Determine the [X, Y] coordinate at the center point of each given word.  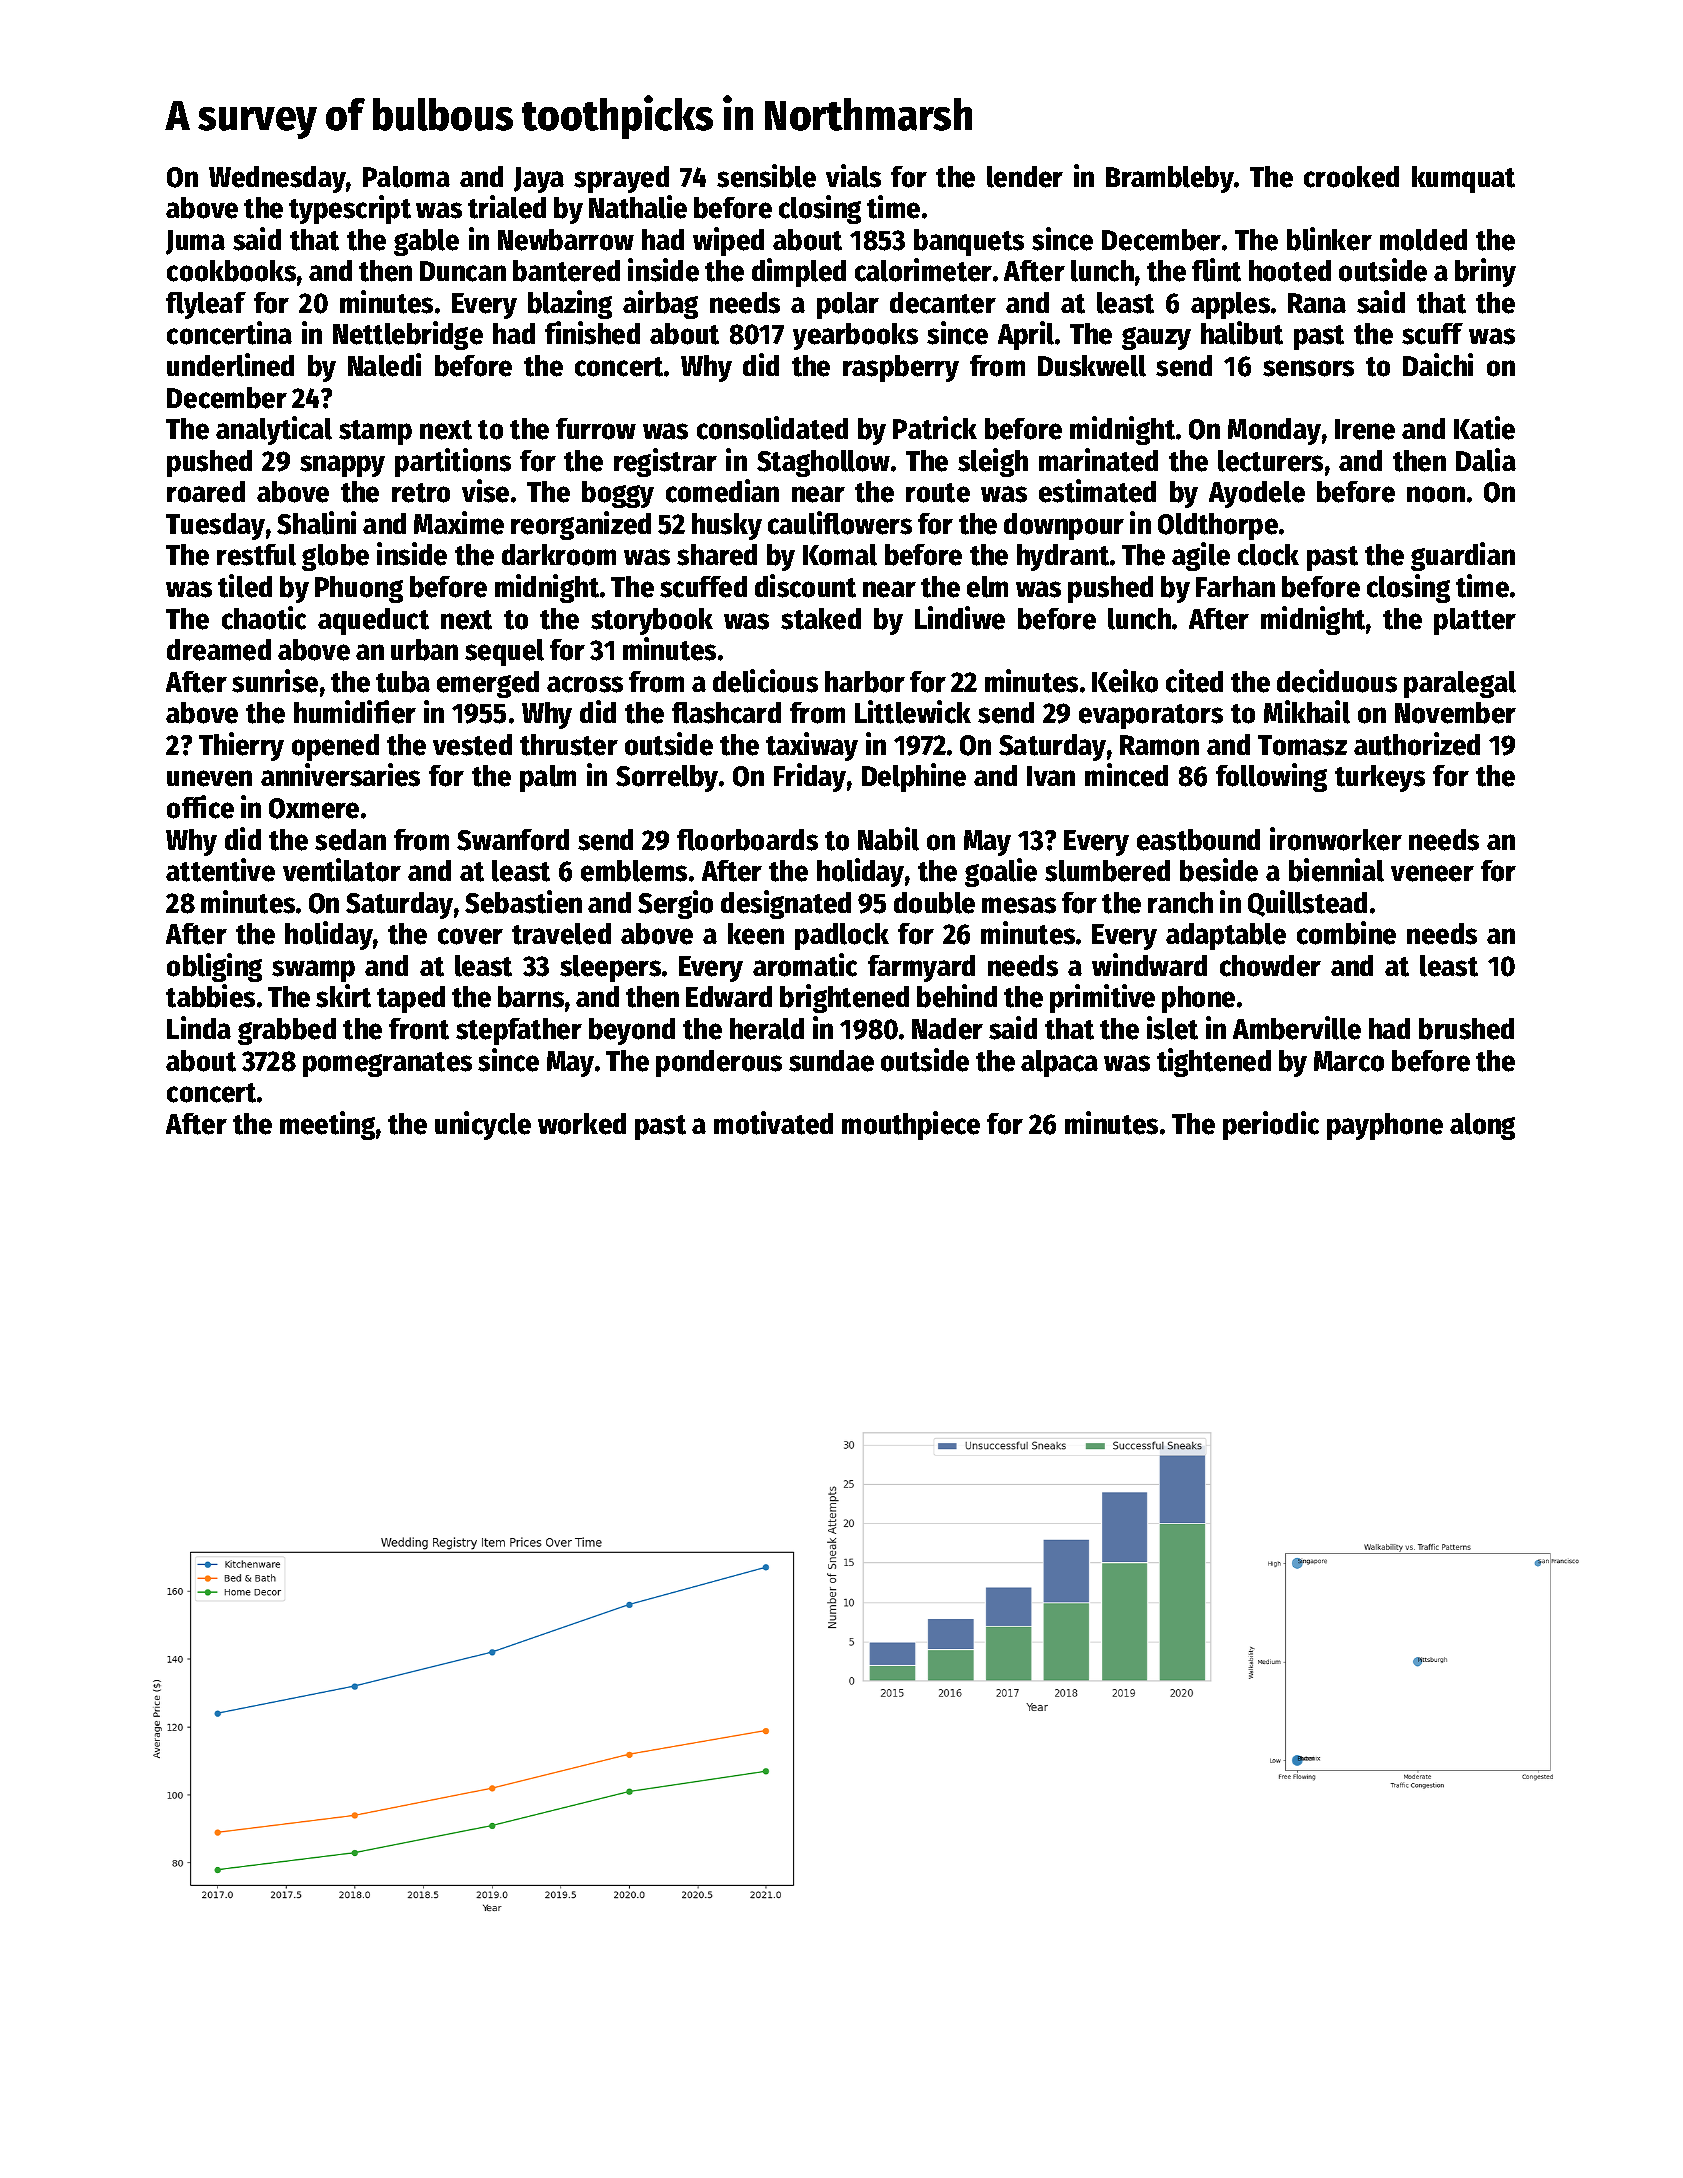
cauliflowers [840, 523]
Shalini [316, 523]
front [419, 1029]
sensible [766, 176]
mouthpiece [911, 1125]
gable [426, 242]
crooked [1351, 177]
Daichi [1438, 365]
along [1482, 1126]
